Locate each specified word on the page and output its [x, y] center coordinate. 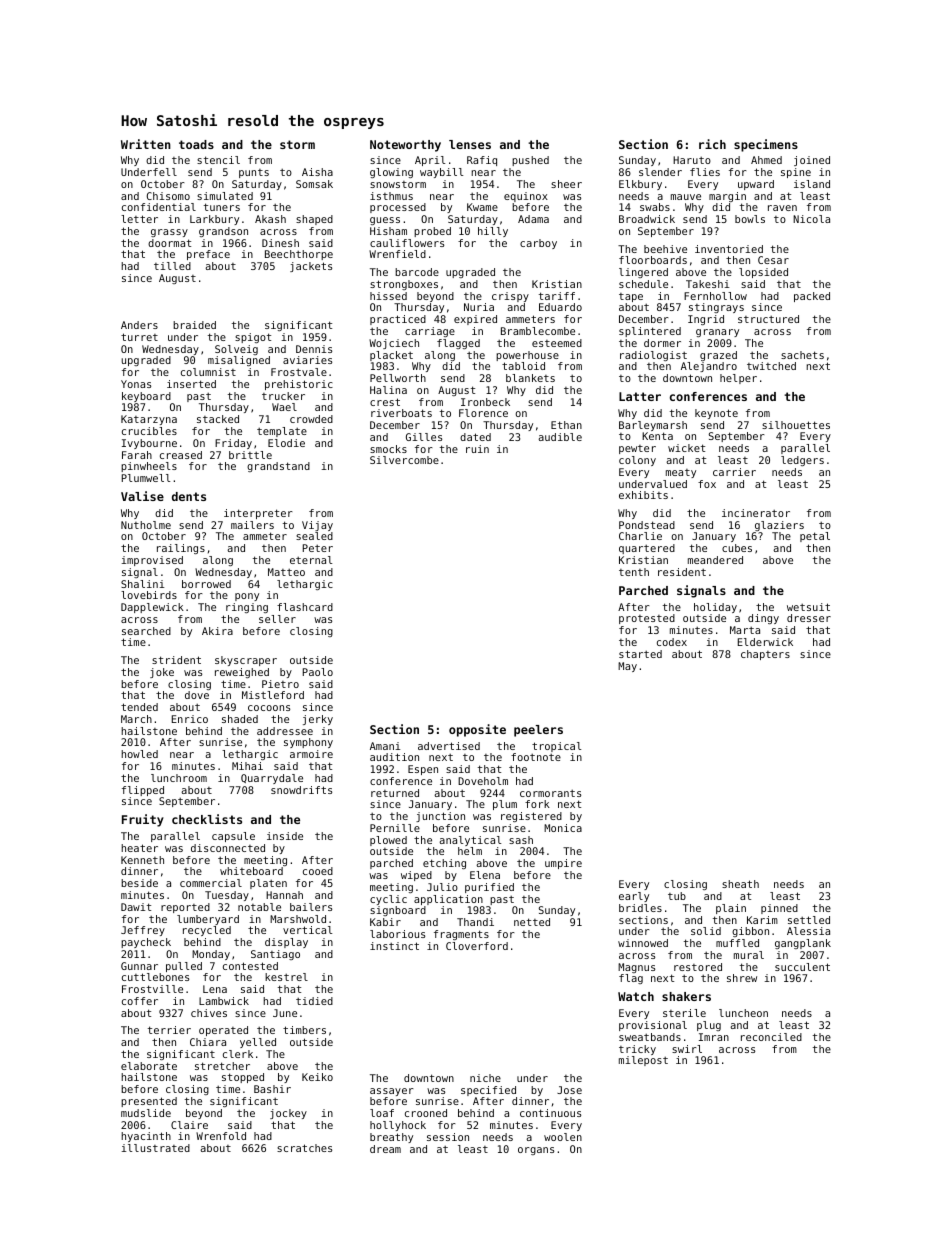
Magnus [636, 968]
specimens [766, 145]
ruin [477, 449]
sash [521, 840]
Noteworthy [405, 146]
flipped [143, 791]
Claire [189, 1125]
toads [196, 144]
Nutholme [146, 525]
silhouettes [796, 425]
